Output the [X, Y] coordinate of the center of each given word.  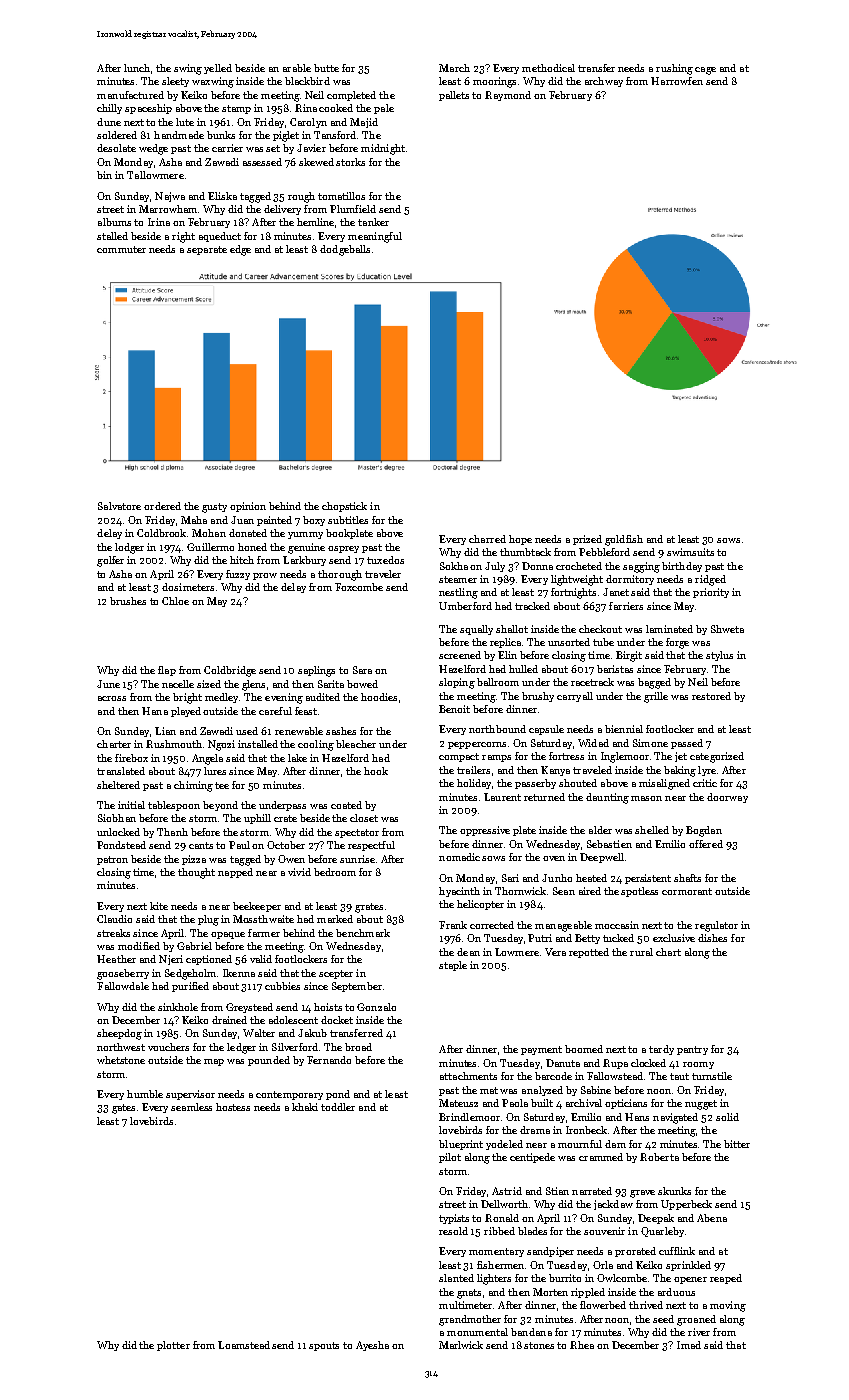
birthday [682, 567]
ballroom [498, 682]
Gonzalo [376, 1007]
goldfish [624, 540]
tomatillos [341, 196]
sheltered [118, 785]
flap [167, 671]
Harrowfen [677, 81]
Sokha [454, 566]
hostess [233, 1107]
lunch [137, 68]
